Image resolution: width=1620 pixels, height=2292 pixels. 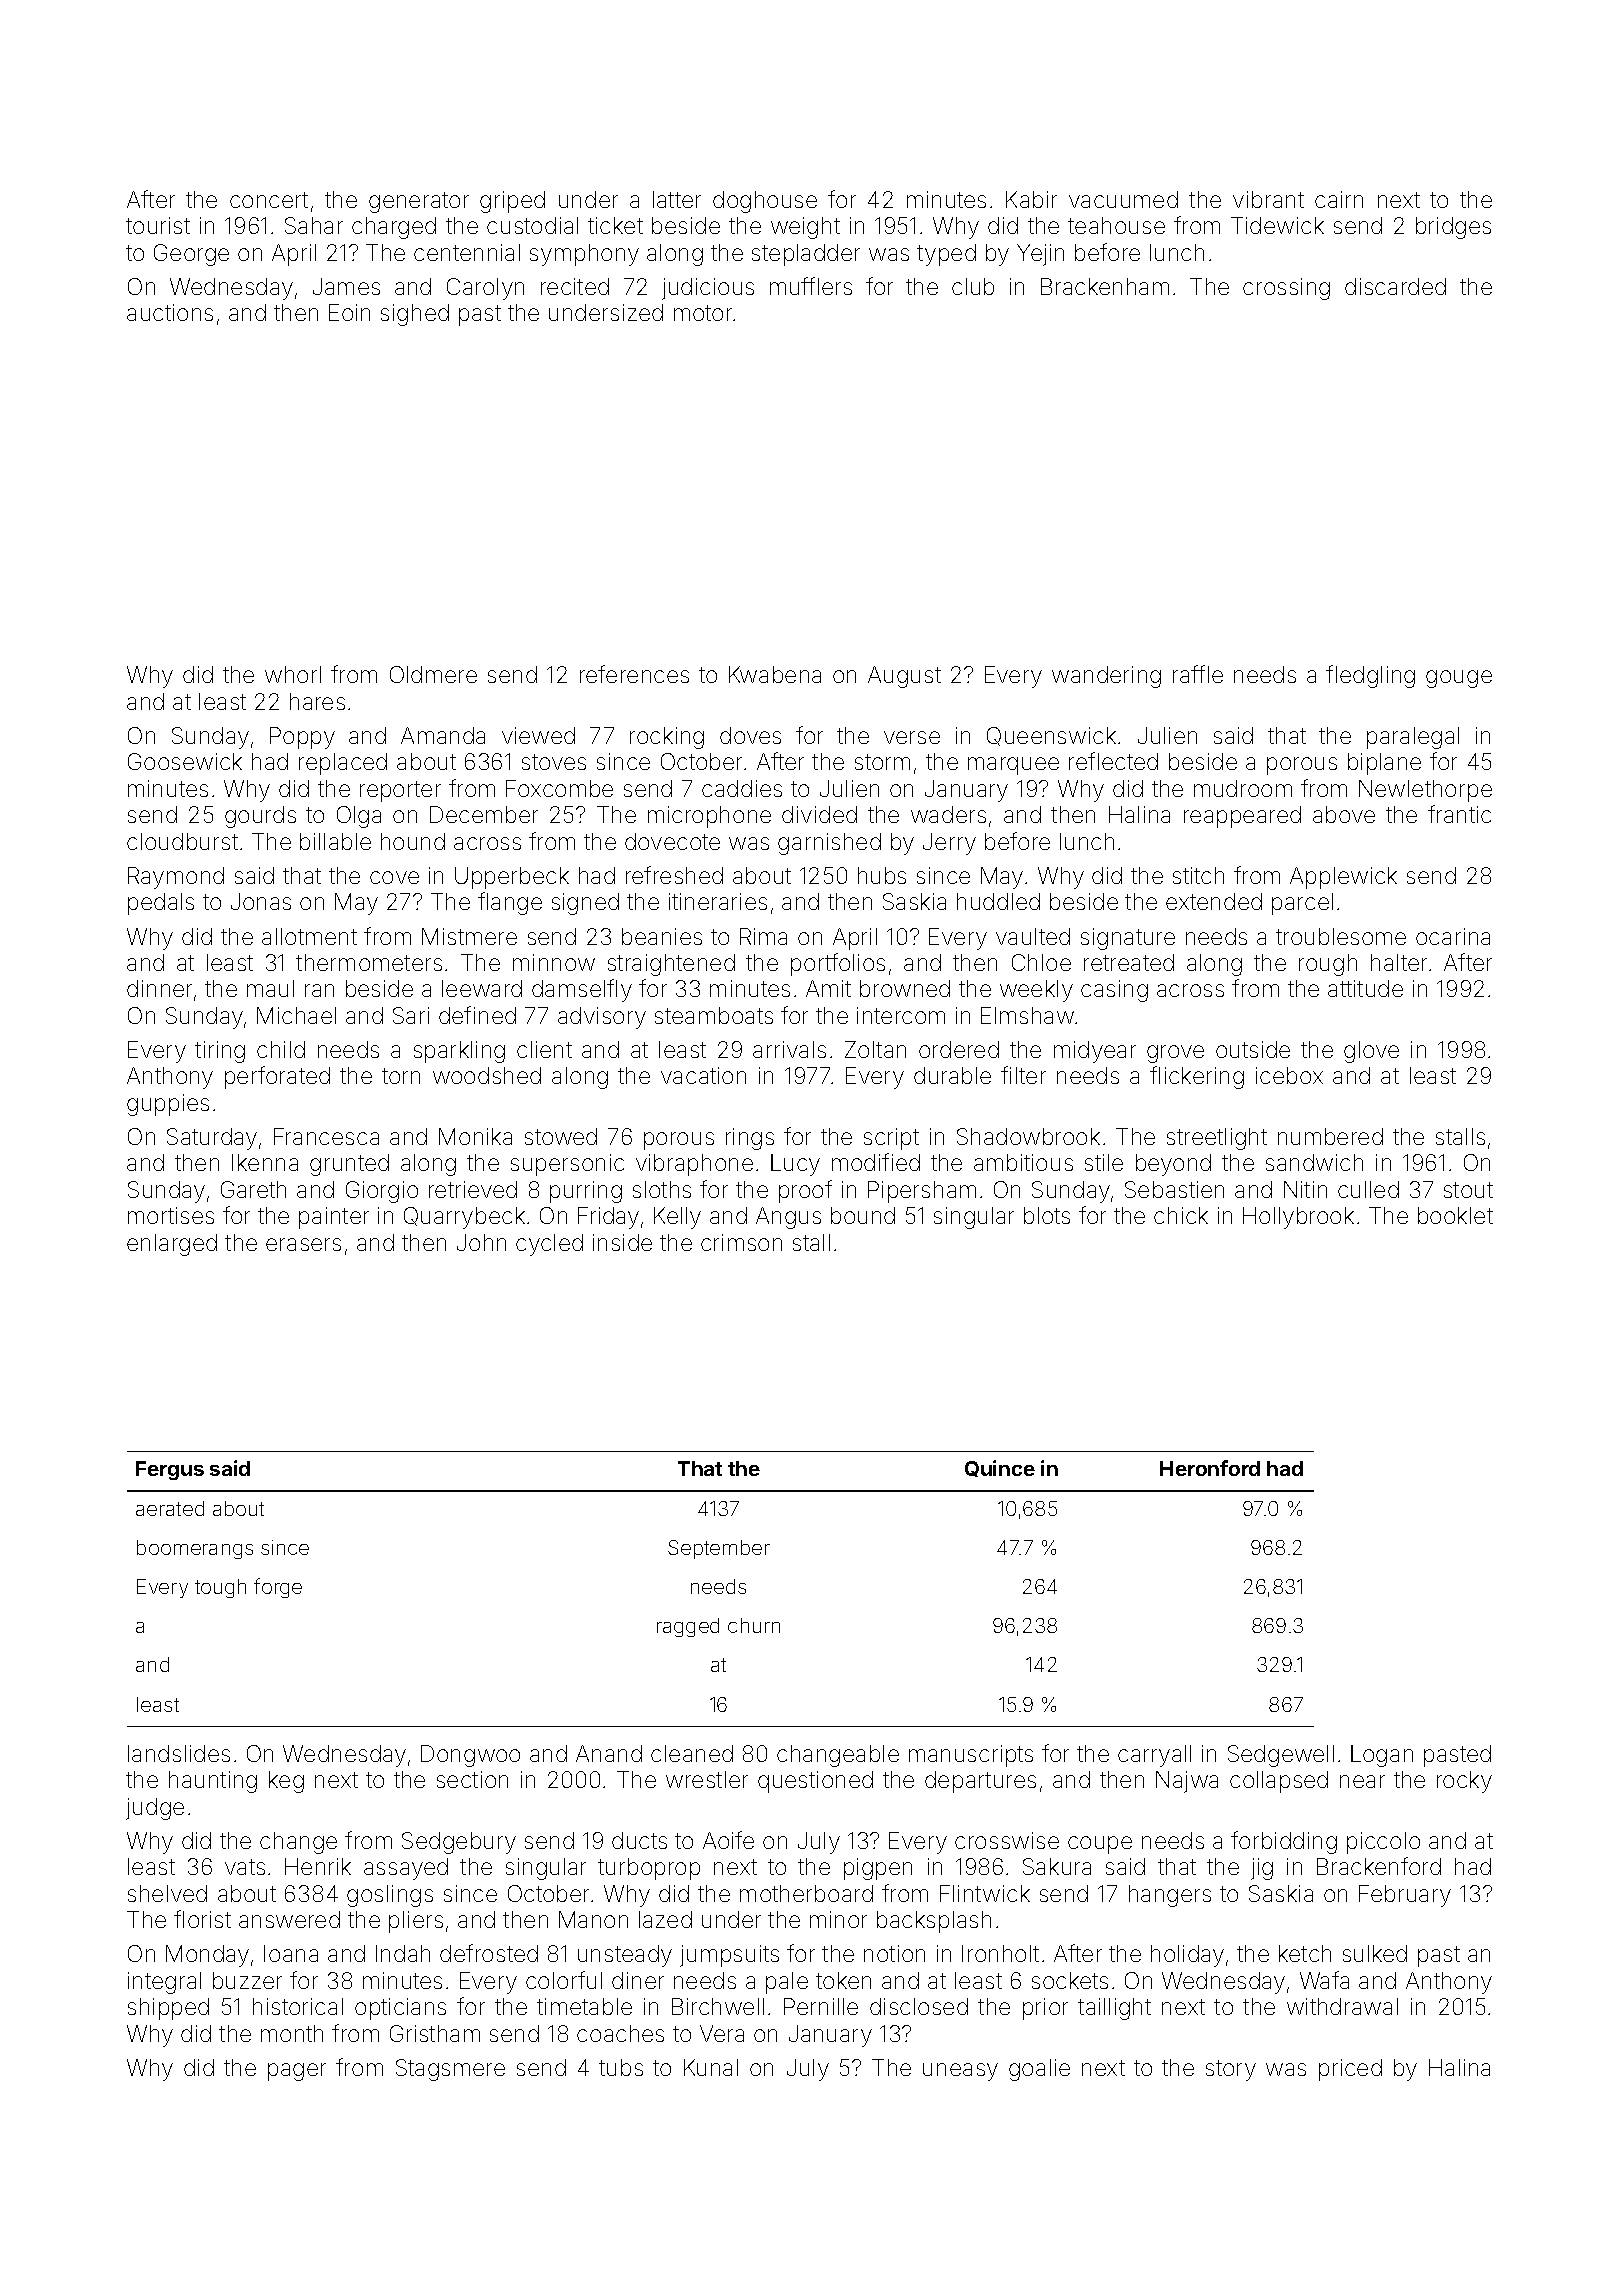 What do you see at coordinates (159, 988) in the screenshot?
I see `dinner` at bounding box center [159, 988].
